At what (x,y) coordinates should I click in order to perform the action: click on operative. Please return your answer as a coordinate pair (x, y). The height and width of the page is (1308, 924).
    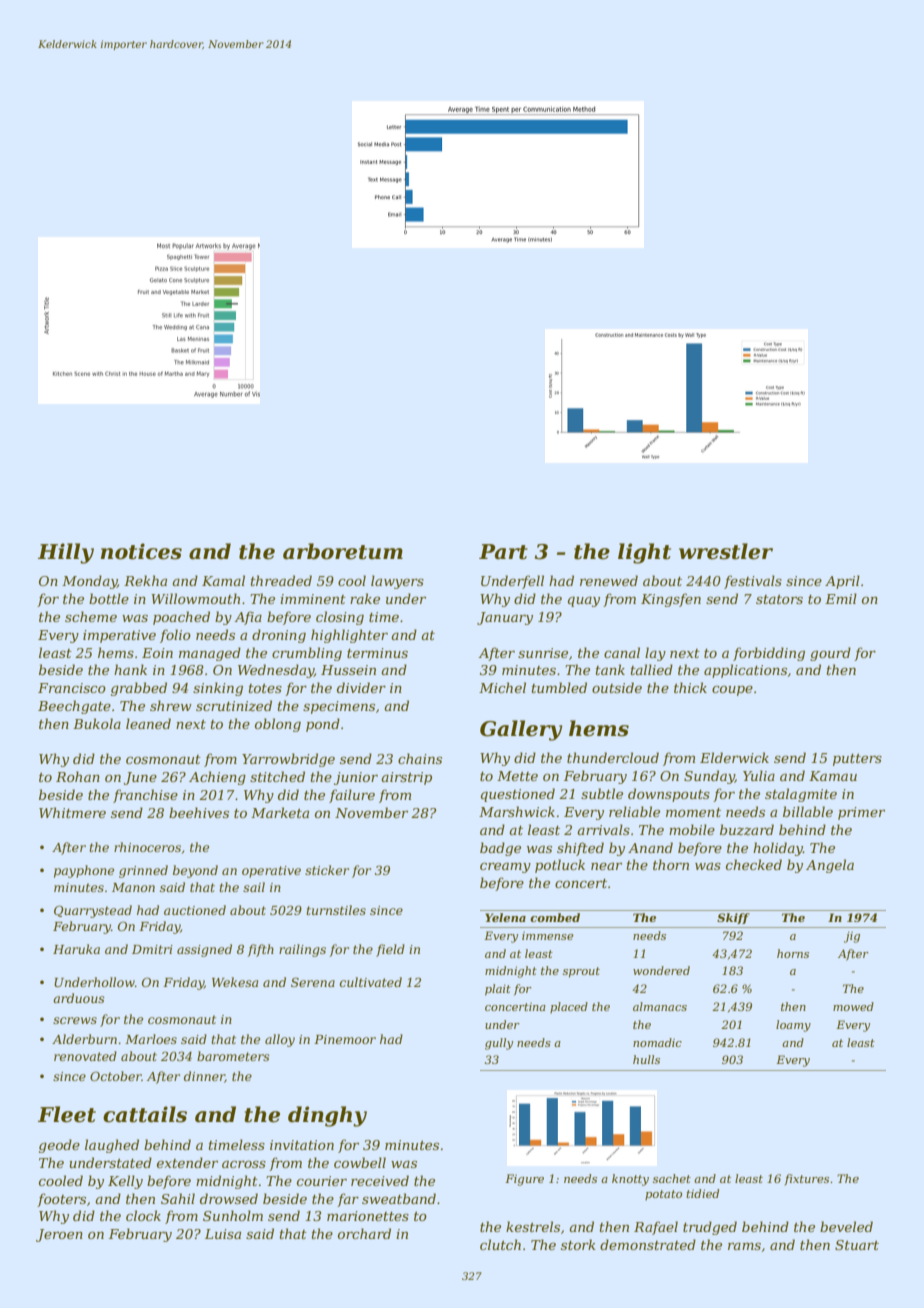
    Looking at the image, I should click on (271, 872).
